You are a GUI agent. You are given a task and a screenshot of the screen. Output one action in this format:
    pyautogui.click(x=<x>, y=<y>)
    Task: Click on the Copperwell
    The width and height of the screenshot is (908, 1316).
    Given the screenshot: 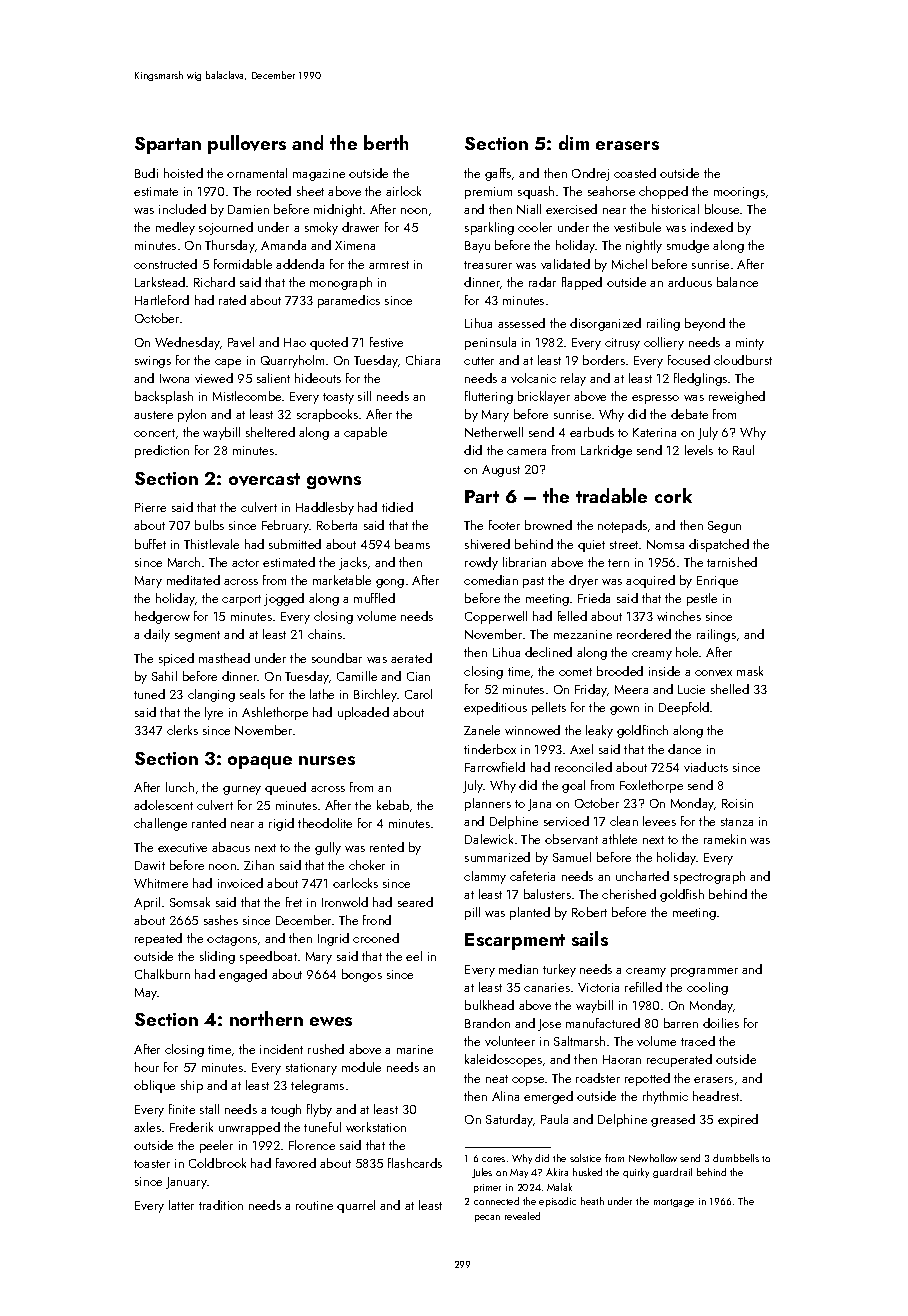 What is the action you would take?
    pyautogui.click(x=496, y=617)
